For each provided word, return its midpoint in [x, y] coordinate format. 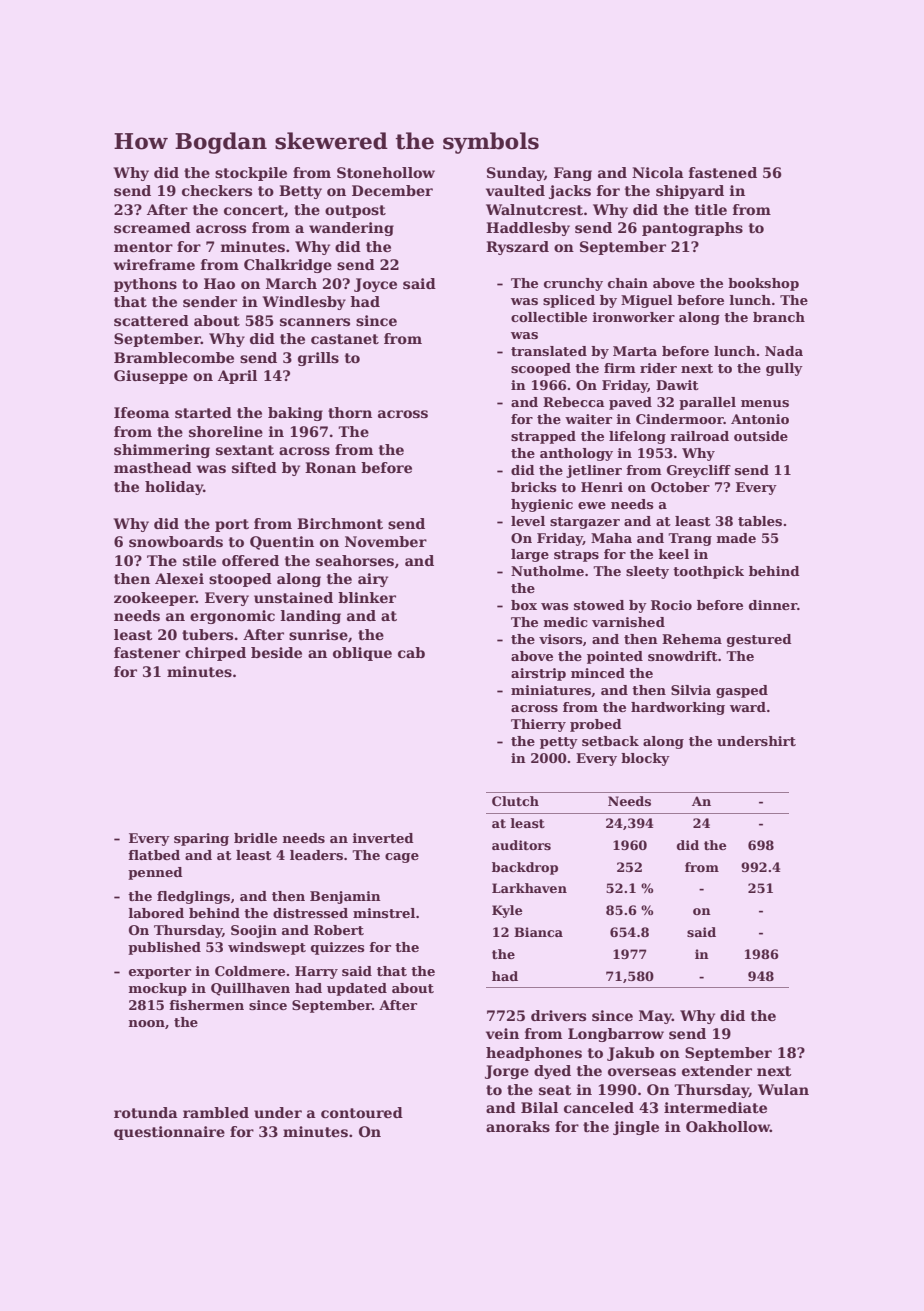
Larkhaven [529, 888]
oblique [362, 654]
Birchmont [340, 523]
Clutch [515, 801]
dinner [773, 605]
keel [673, 554]
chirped [215, 654]
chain [628, 283]
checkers [217, 190]
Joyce [375, 285]
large [530, 555]
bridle [255, 838]
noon [146, 1023]
